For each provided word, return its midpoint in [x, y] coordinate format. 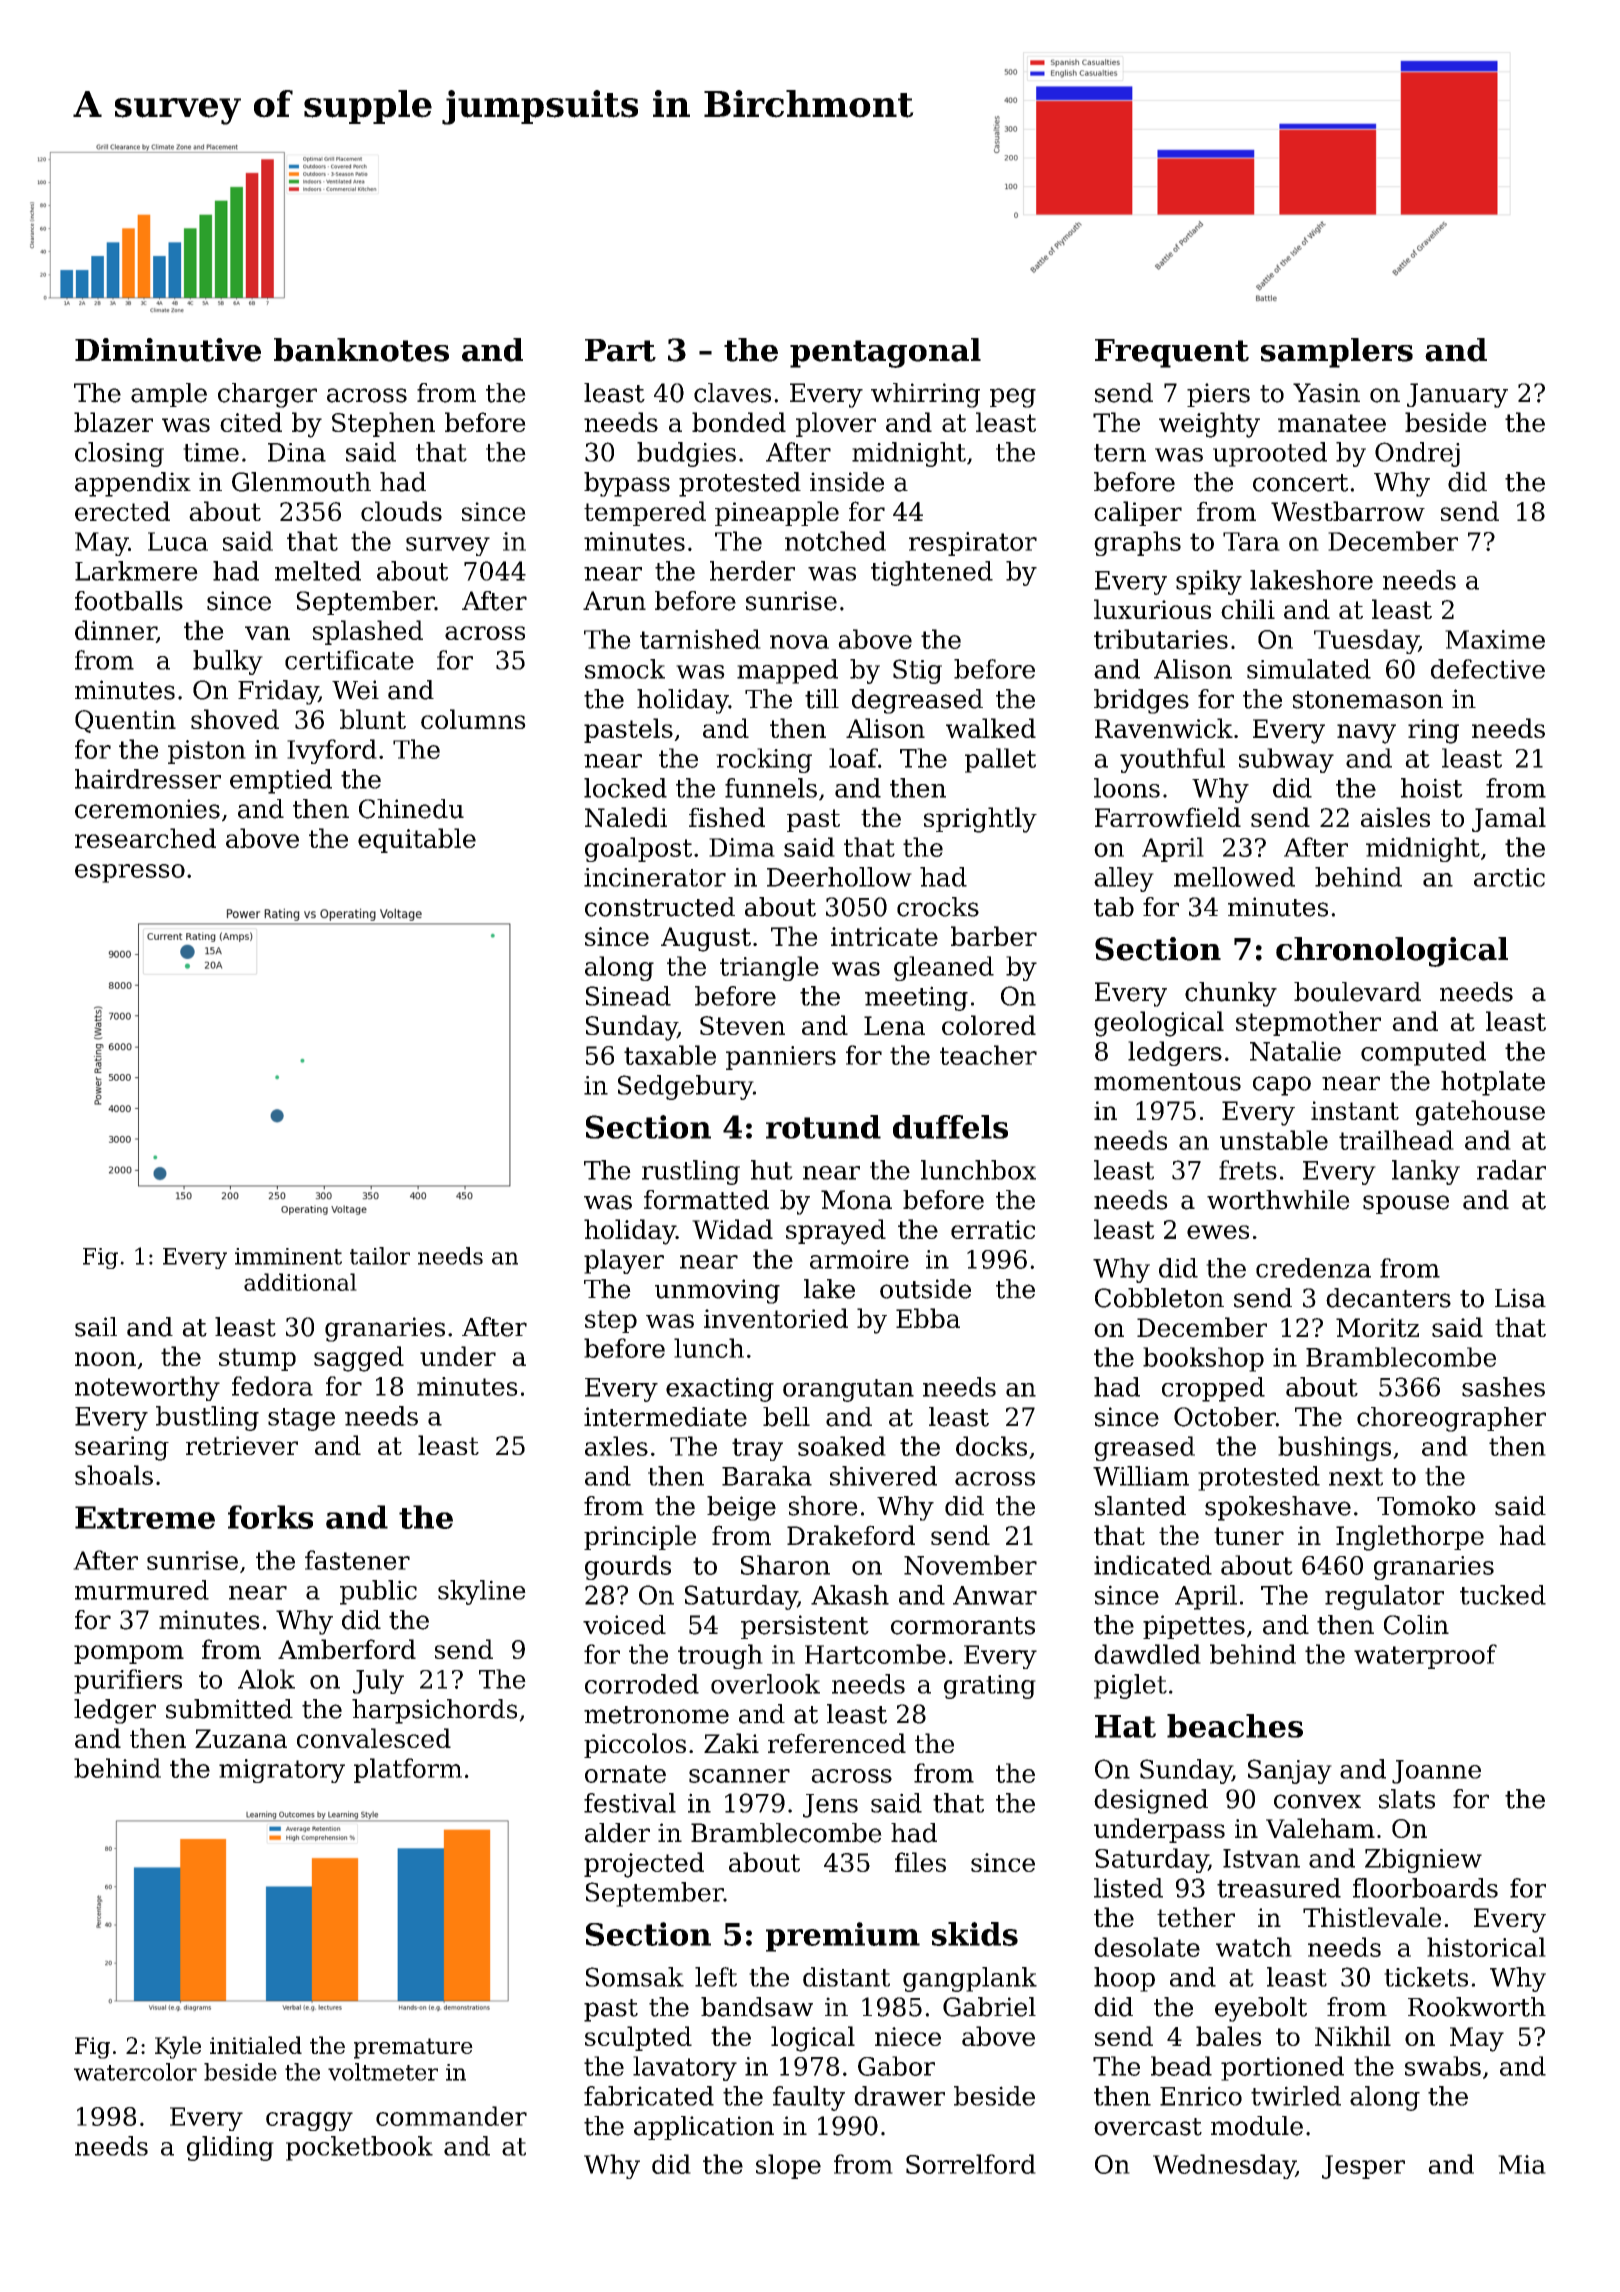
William [1141, 1476]
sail [96, 1327]
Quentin [125, 721]
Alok [266, 1679]
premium [843, 1937]
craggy [309, 2121]
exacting [720, 1389]
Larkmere [136, 571]
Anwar [995, 1595]
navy [1366, 734]
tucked [1503, 1595]
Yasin [1326, 393]
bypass [627, 484]
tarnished [700, 639]
